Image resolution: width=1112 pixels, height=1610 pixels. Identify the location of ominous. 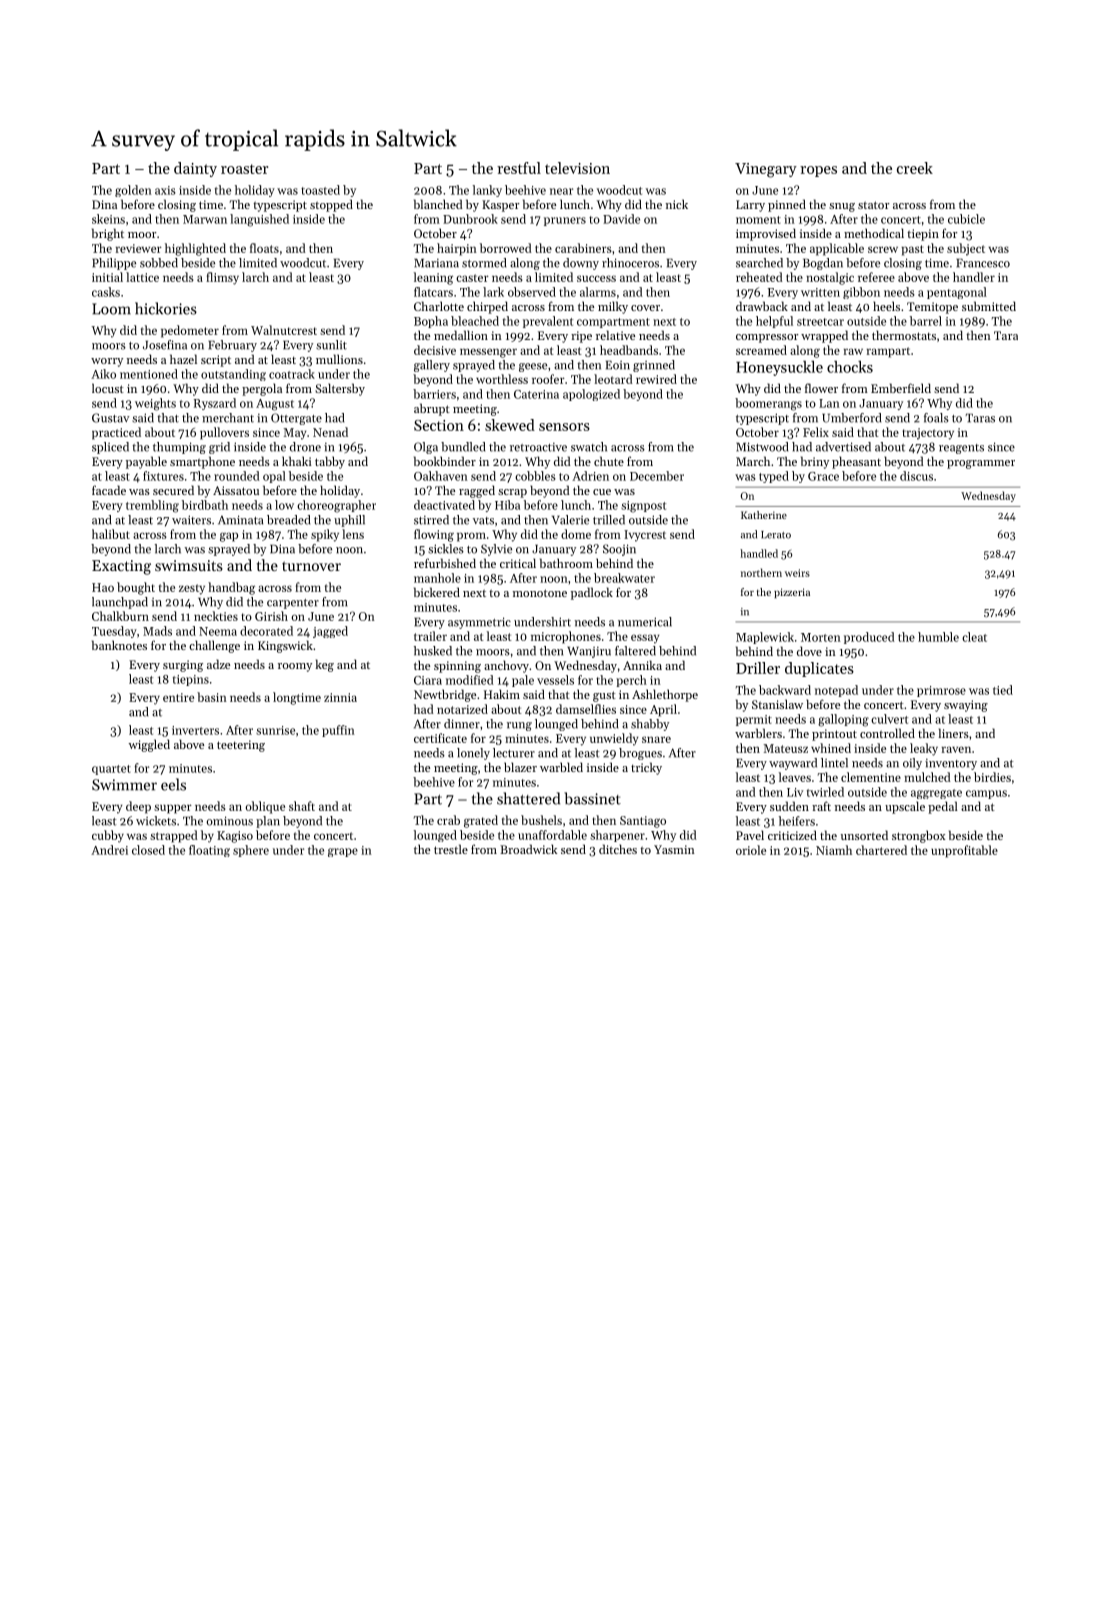
(229, 821).
